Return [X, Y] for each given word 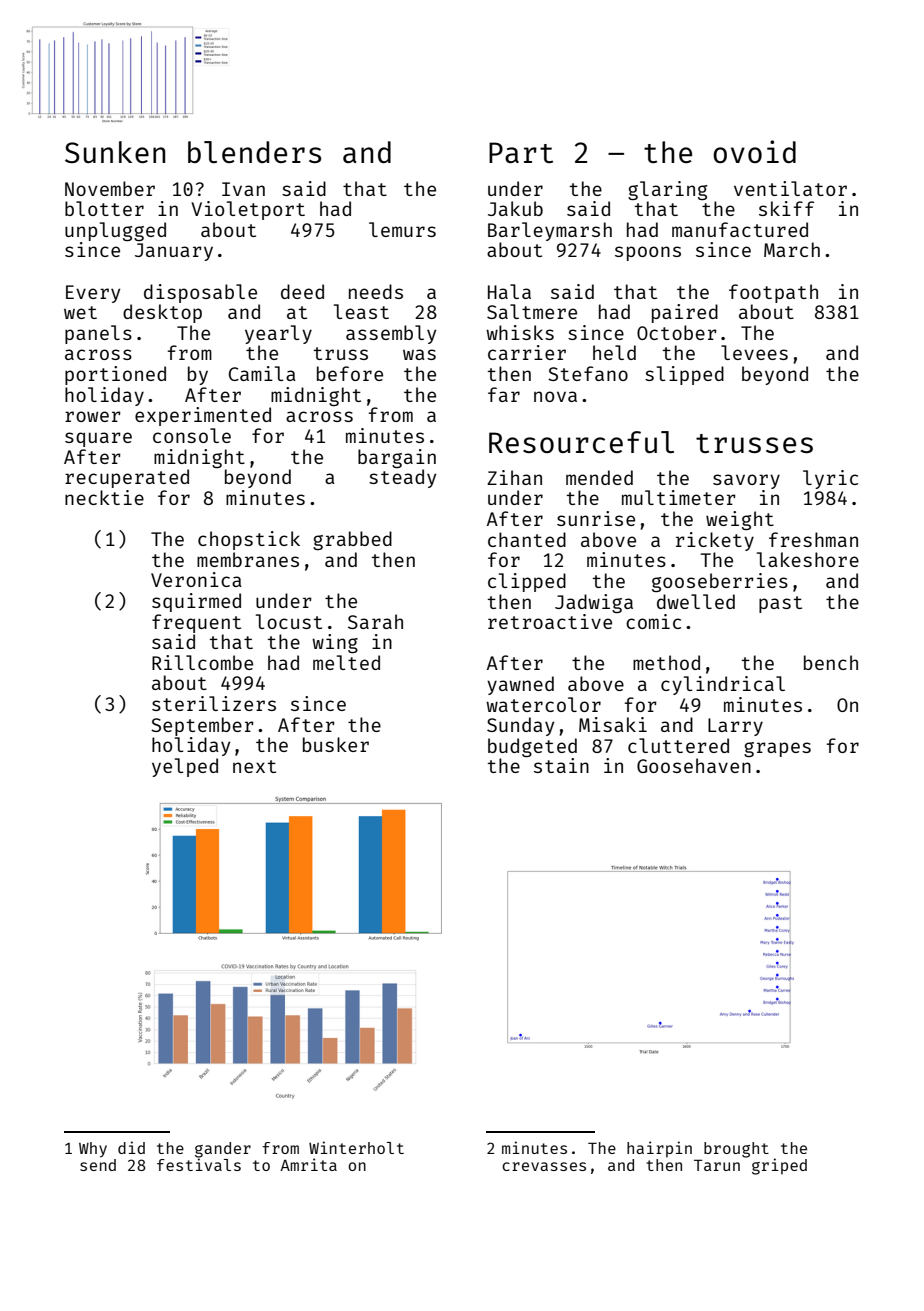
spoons [648, 253]
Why [93, 1150]
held [614, 352]
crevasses [544, 1166]
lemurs [402, 229]
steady [402, 478]
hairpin [659, 1149]
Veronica [196, 579]
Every [93, 294]
